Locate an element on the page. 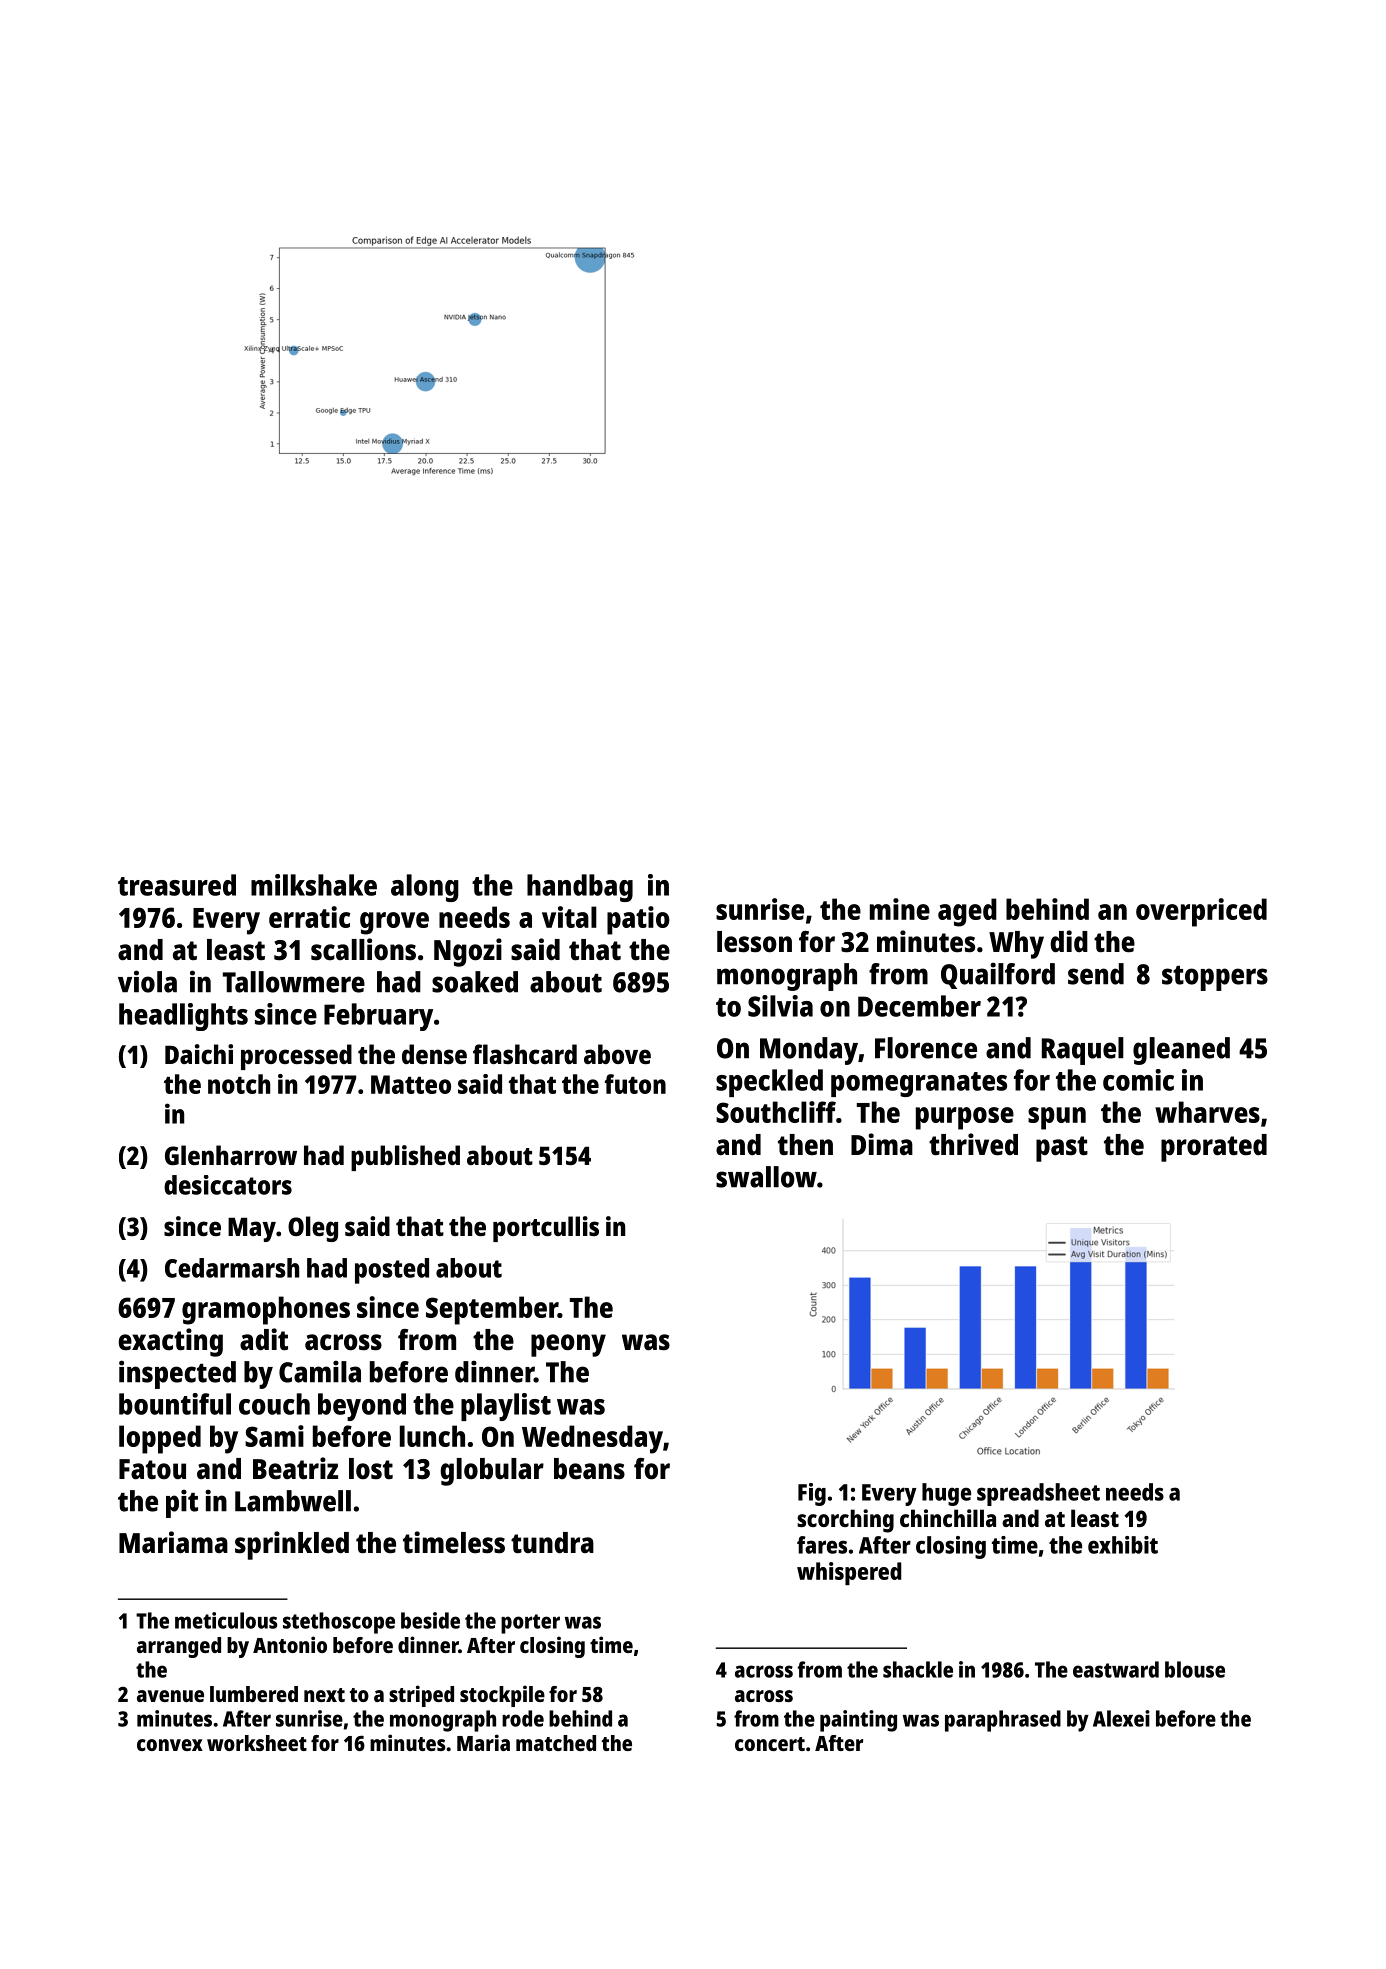 Image resolution: width=1386 pixels, height=1969 pixels. lesson is located at coordinates (754, 942).
